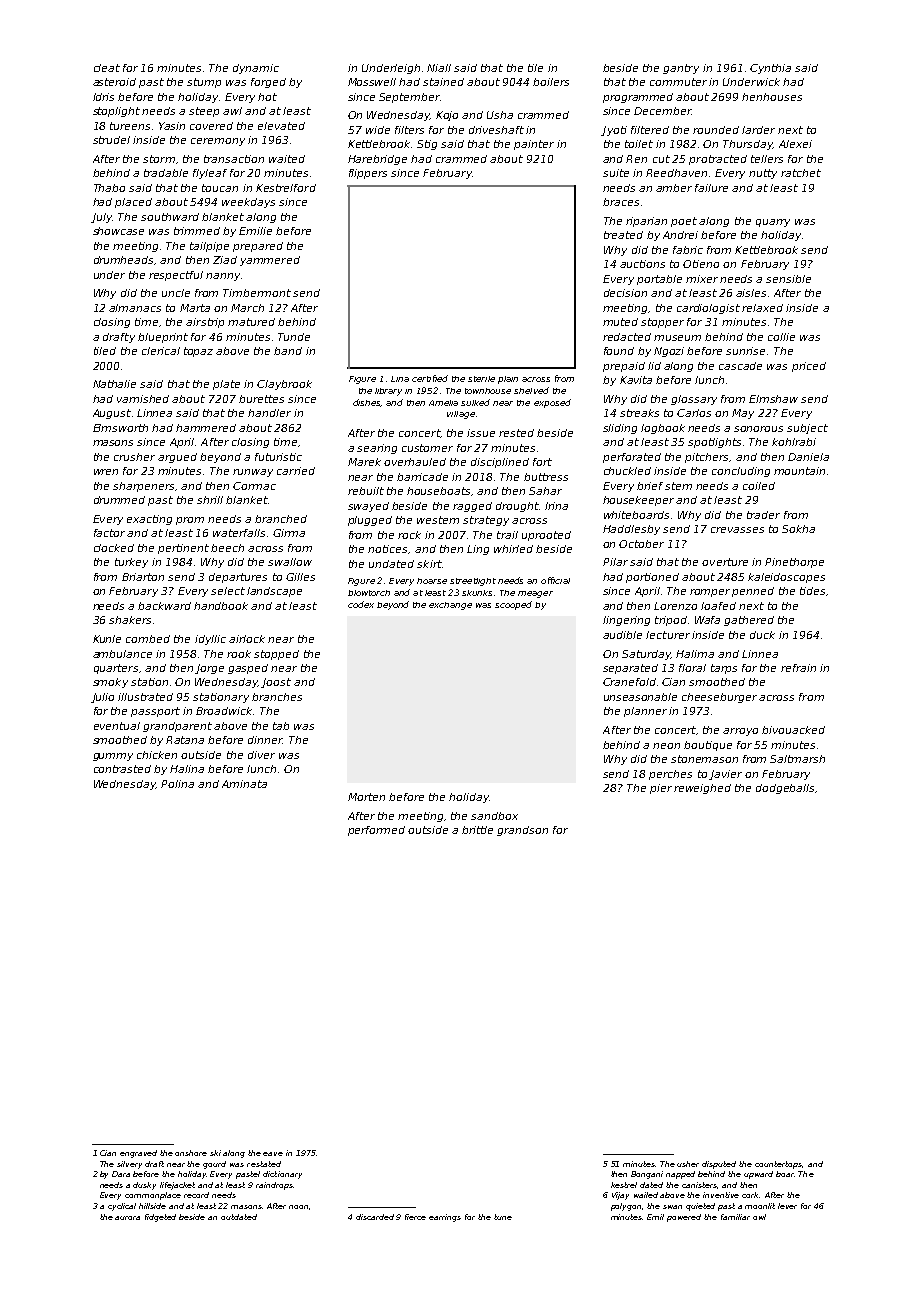 Image resolution: width=924 pixels, height=1308 pixels. I want to click on Cynthia, so click(770, 69).
